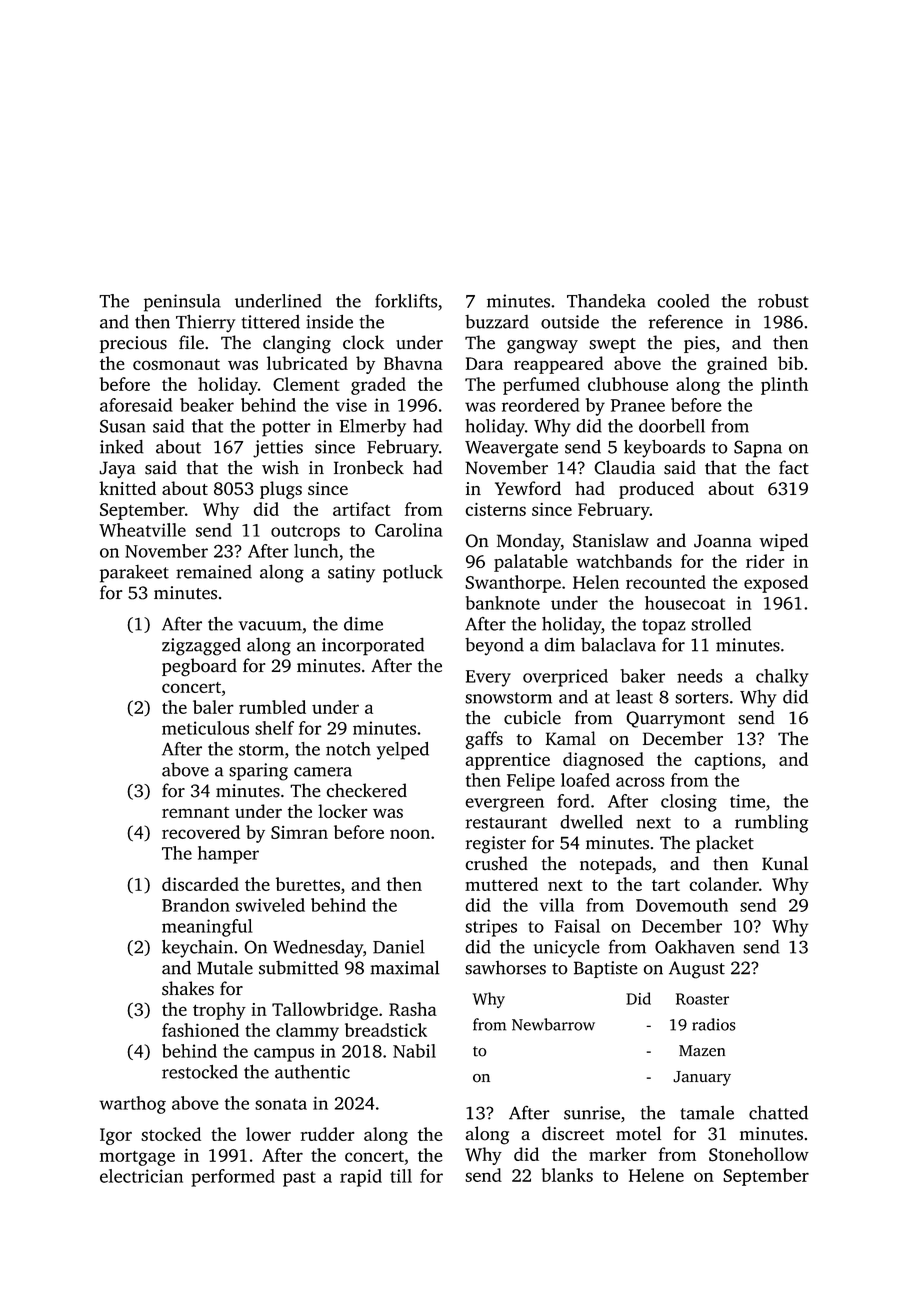 This document has height=1316, width=908. Describe the element at coordinates (182, 303) in the document. I see `peninsula` at that location.
